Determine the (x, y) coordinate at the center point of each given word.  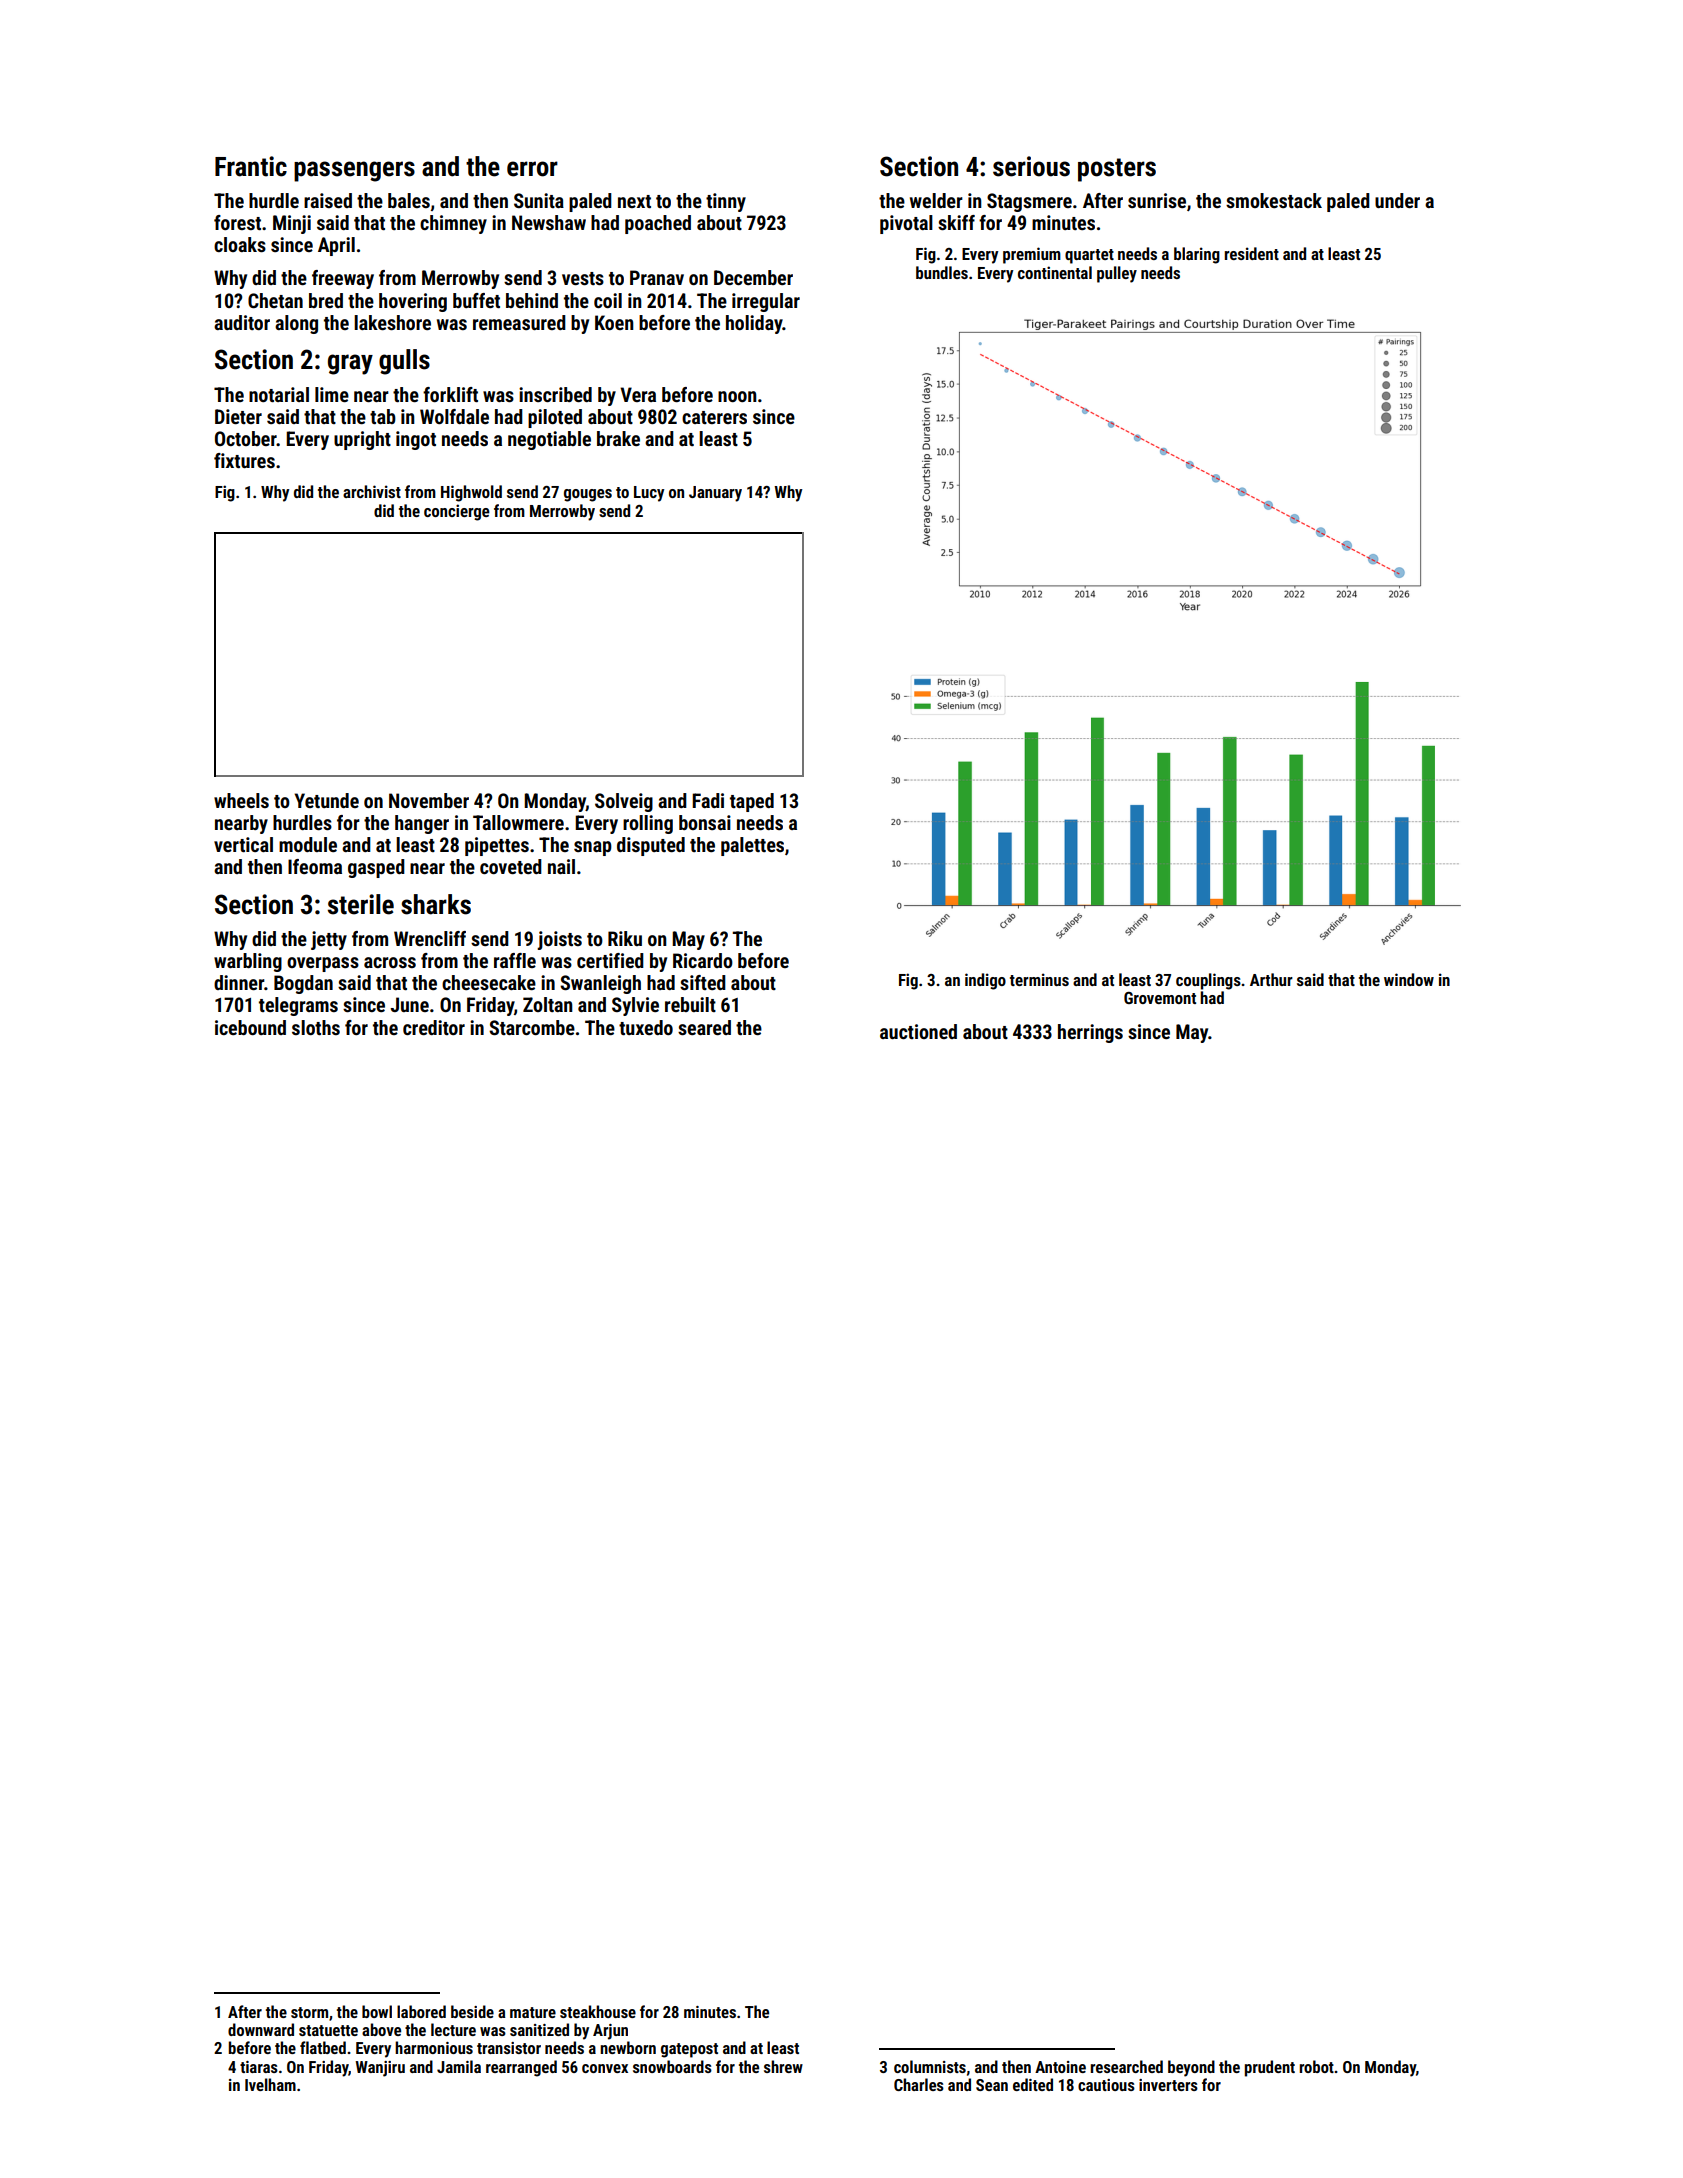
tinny (726, 202)
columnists (930, 2066)
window (1409, 979)
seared (704, 1027)
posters (1117, 170)
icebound (250, 1027)
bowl (377, 2011)
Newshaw (549, 222)
